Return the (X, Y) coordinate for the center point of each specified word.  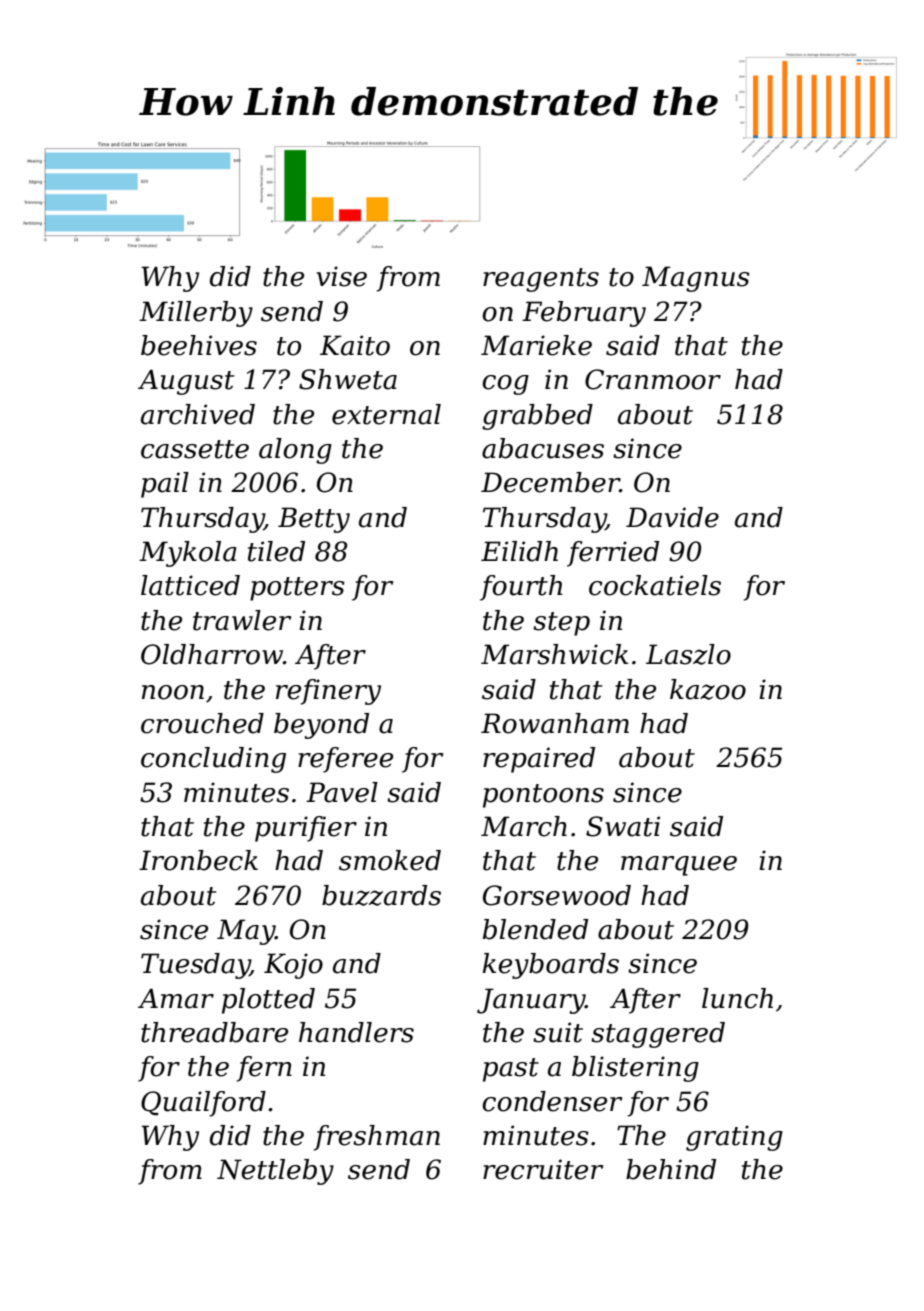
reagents (541, 280)
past (511, 1070)
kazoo (708, 689)
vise (342, 276)
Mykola (188, 554)
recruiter (543, 1169)
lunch (737, 998)
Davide (672, 517)
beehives (199, 345)
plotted (268, 1001)
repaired (539, 760)
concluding (213, 760)
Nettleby (275, 1172)
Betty (314, 520)
